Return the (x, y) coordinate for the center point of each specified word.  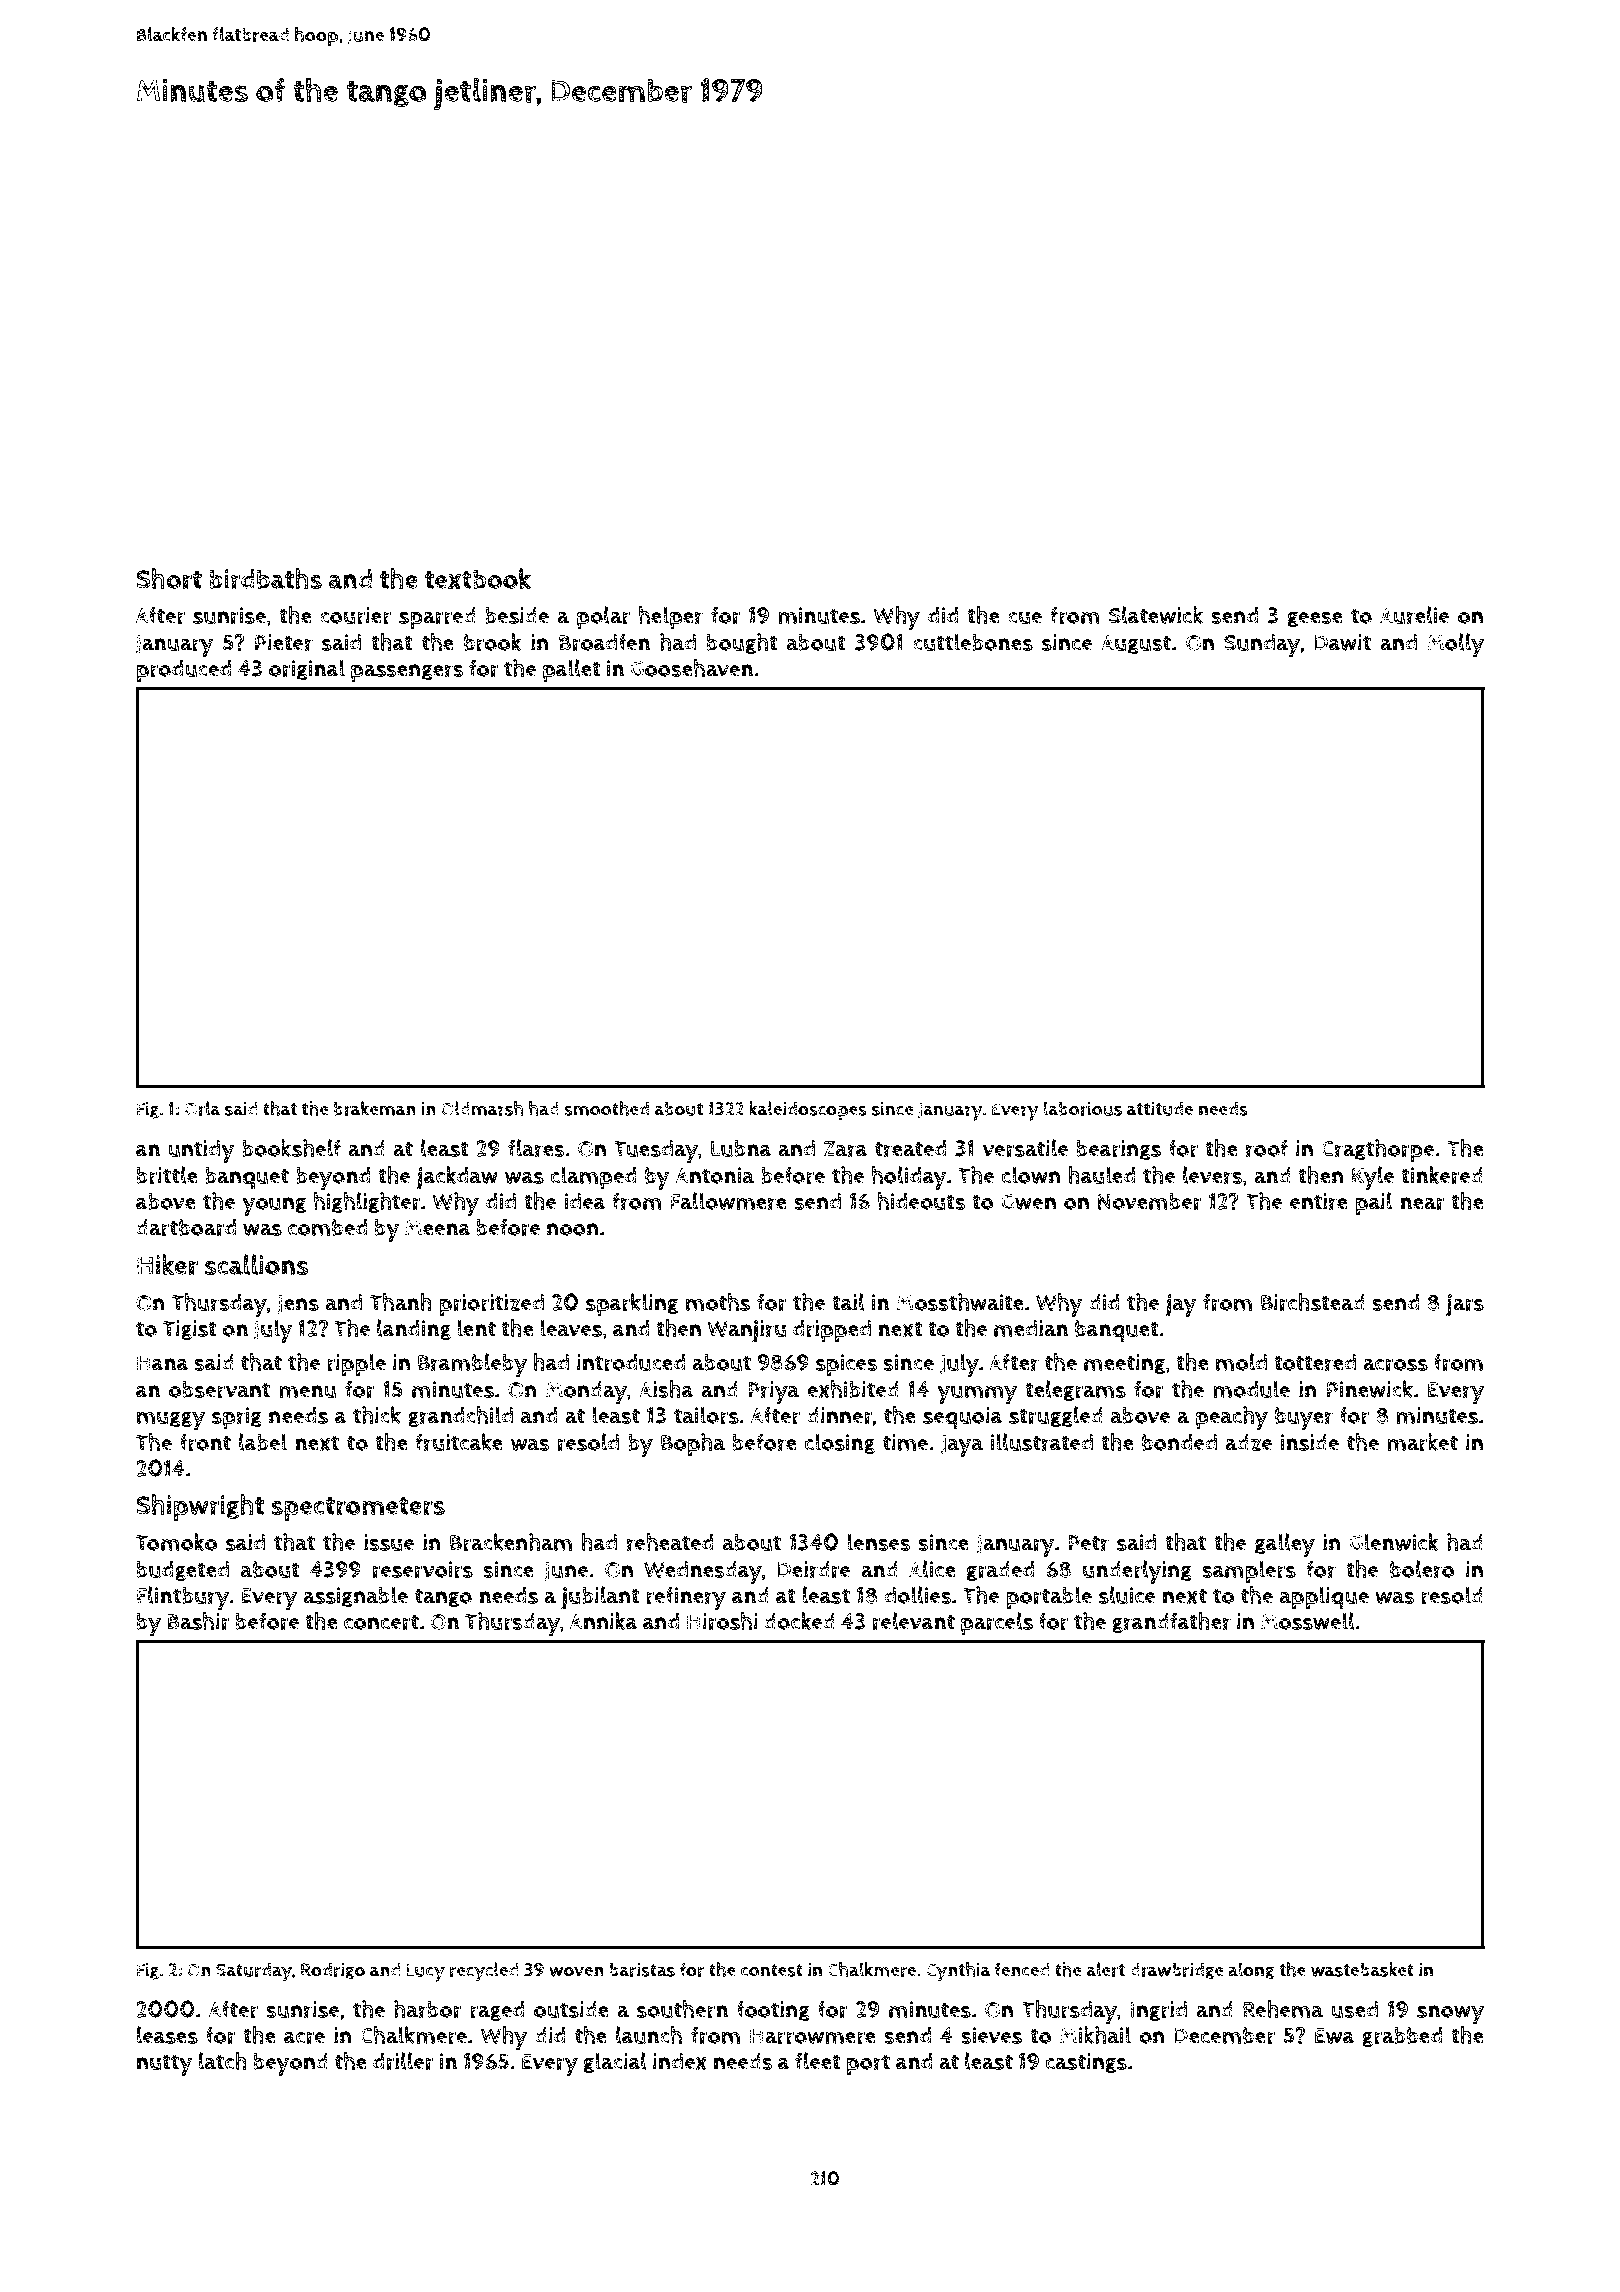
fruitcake (459, 1442)
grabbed (1402, 2037)
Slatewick (1156, 615)
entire (1319, 1201)
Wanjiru (747, 1331)
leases (167, 2035)
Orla (202, 1108)
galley (1285, 1545)
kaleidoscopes (808, 1110)
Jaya (962, 1446)
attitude (1160, 1108)
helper (671, 618)
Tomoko (176, 1542)
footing (773, 2010)
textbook (478, 578)
